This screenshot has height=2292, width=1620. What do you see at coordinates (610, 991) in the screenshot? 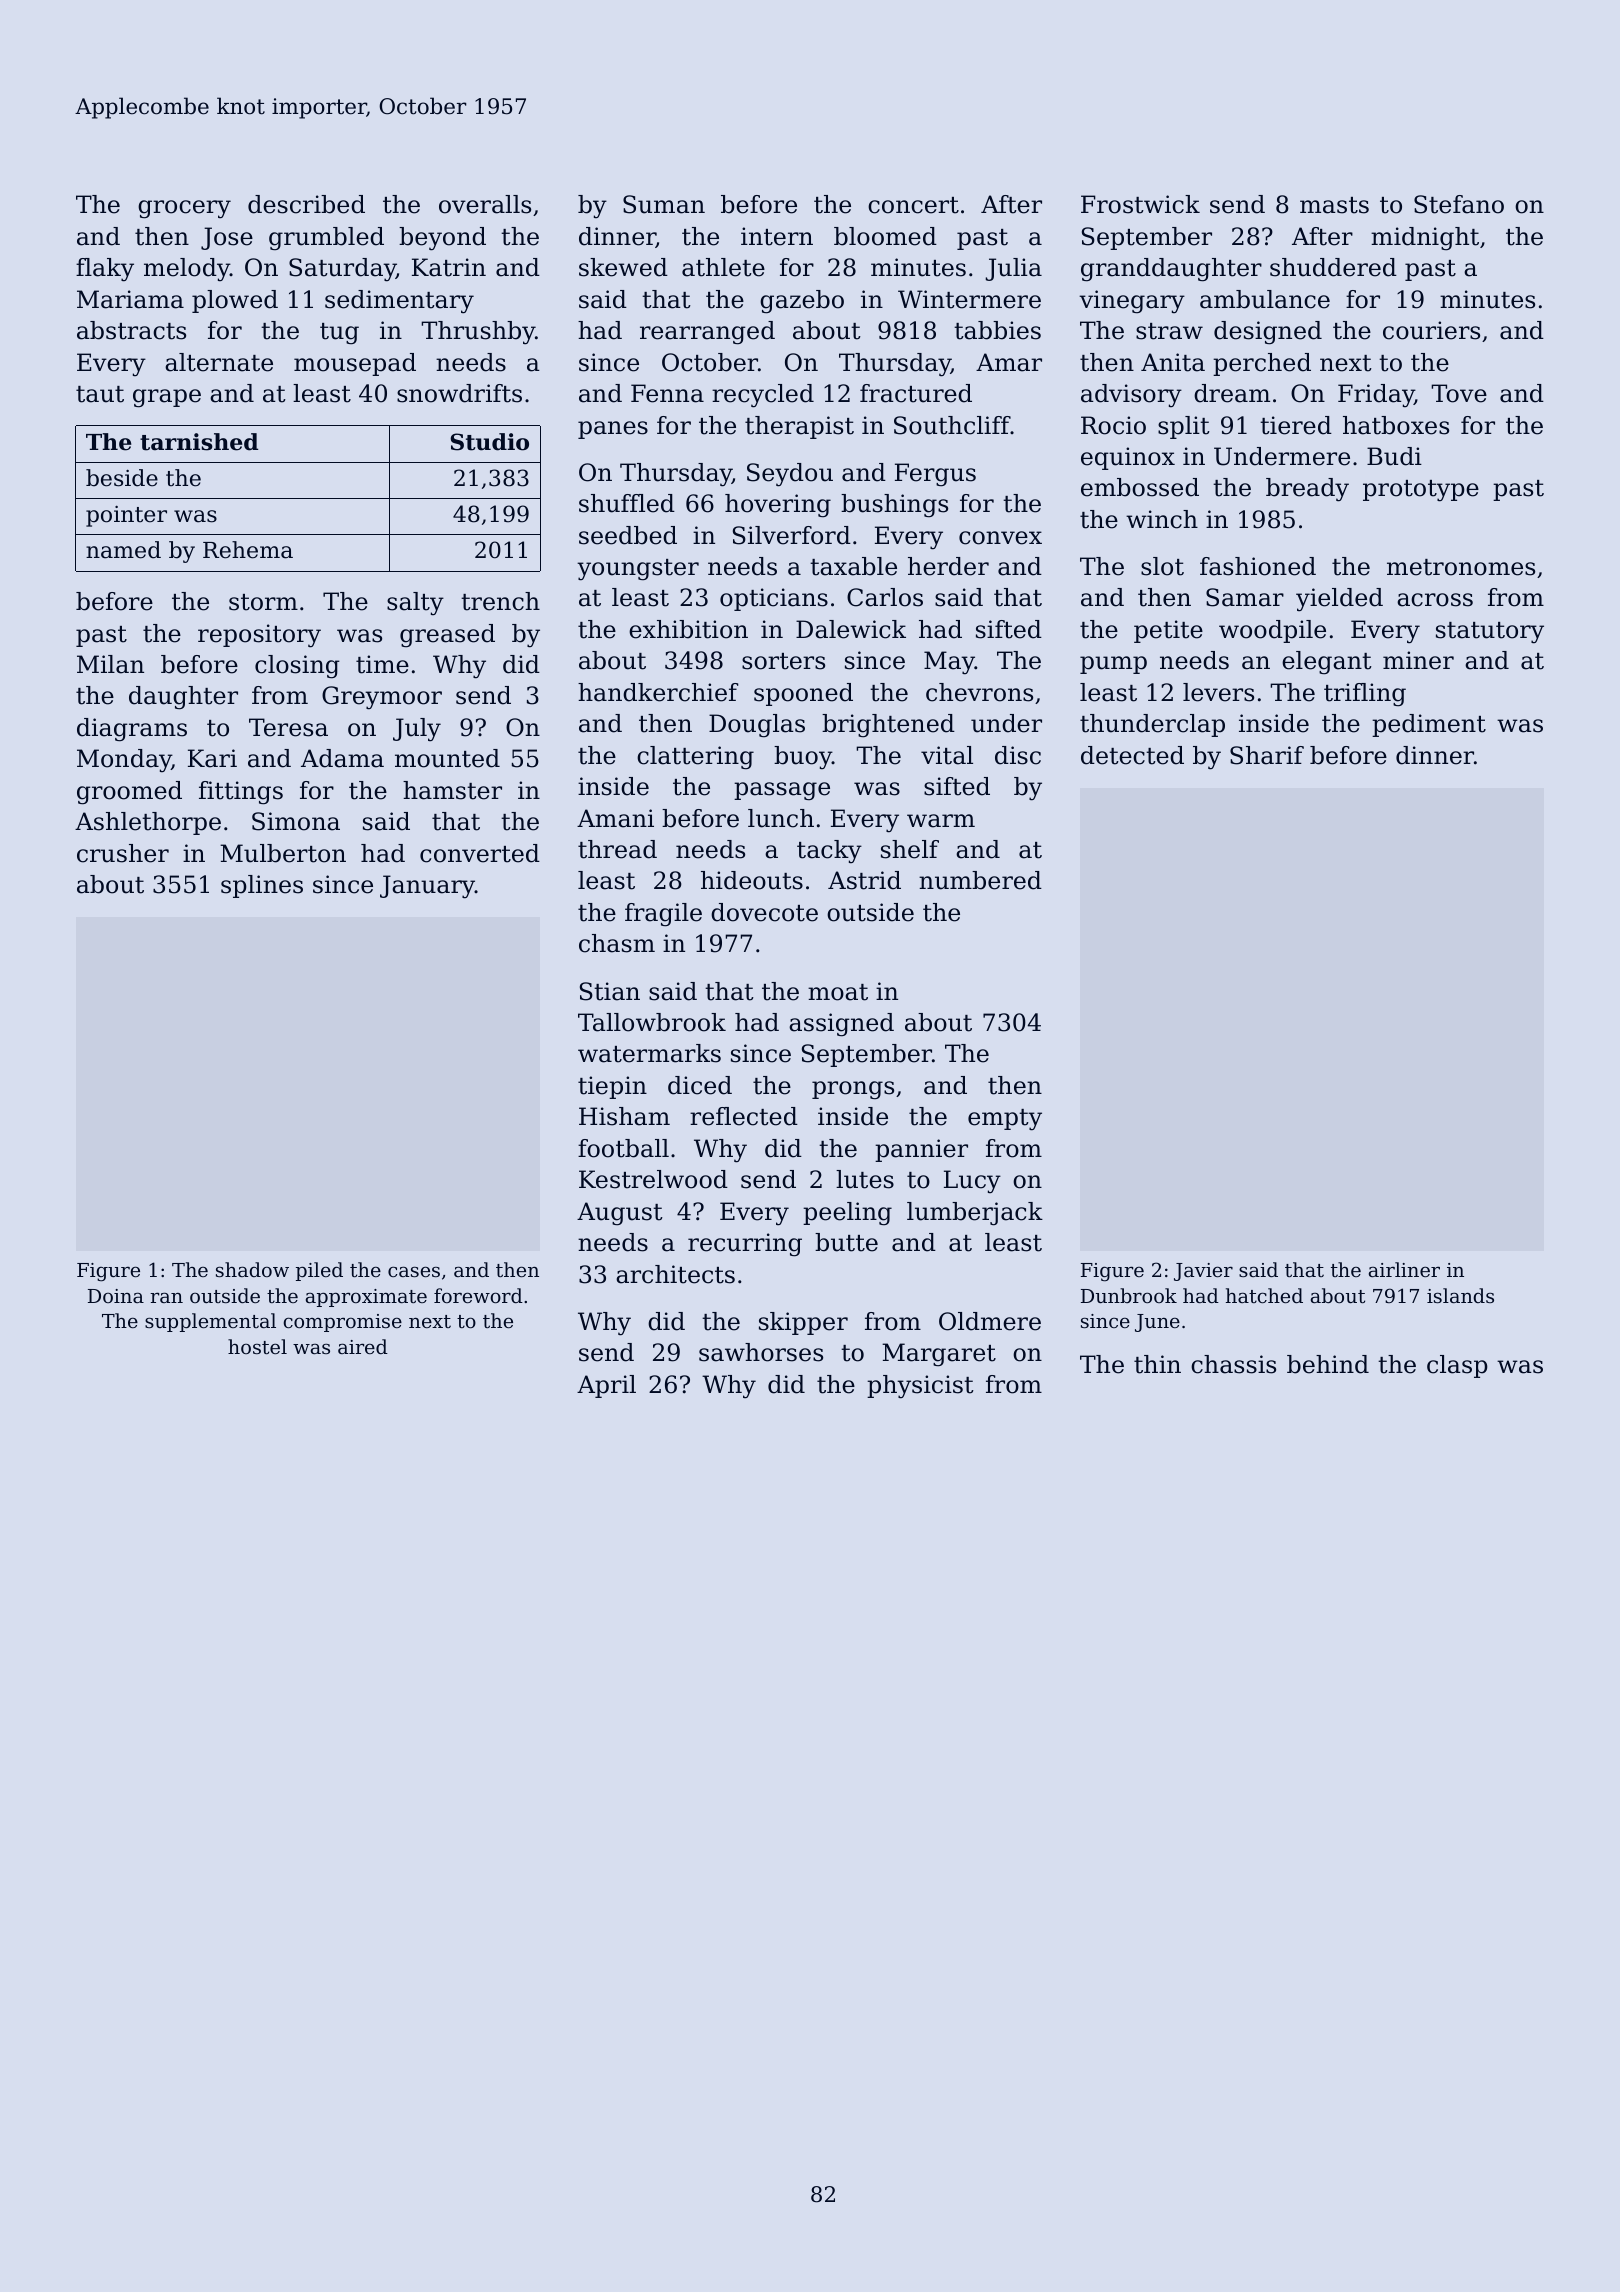
I see `Stian` at bounding box center [610, 991].
